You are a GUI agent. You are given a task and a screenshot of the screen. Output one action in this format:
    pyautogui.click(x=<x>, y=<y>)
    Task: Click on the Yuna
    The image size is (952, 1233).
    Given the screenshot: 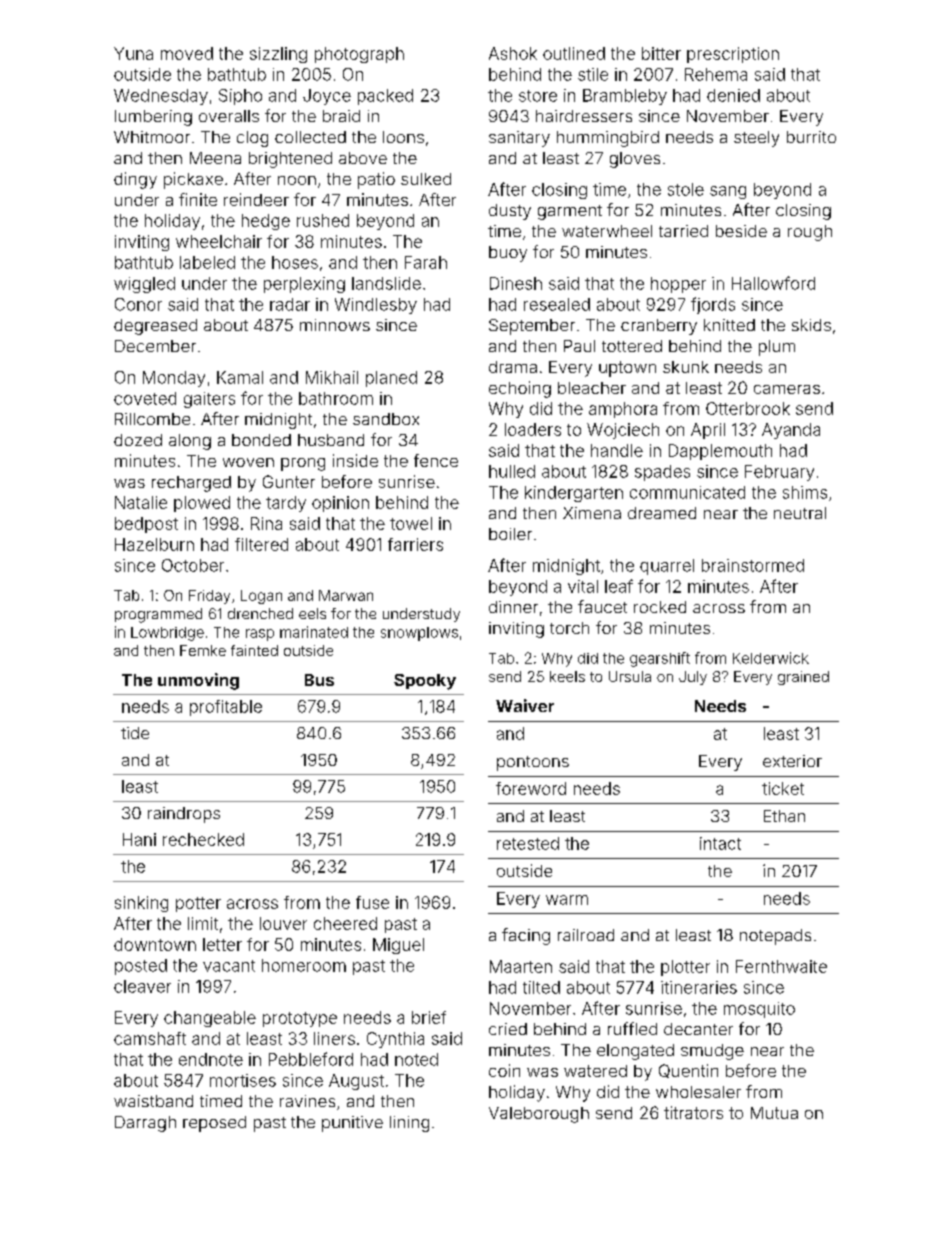 What is the action you would take?
    pyautogui.click(x=133, y=53)
